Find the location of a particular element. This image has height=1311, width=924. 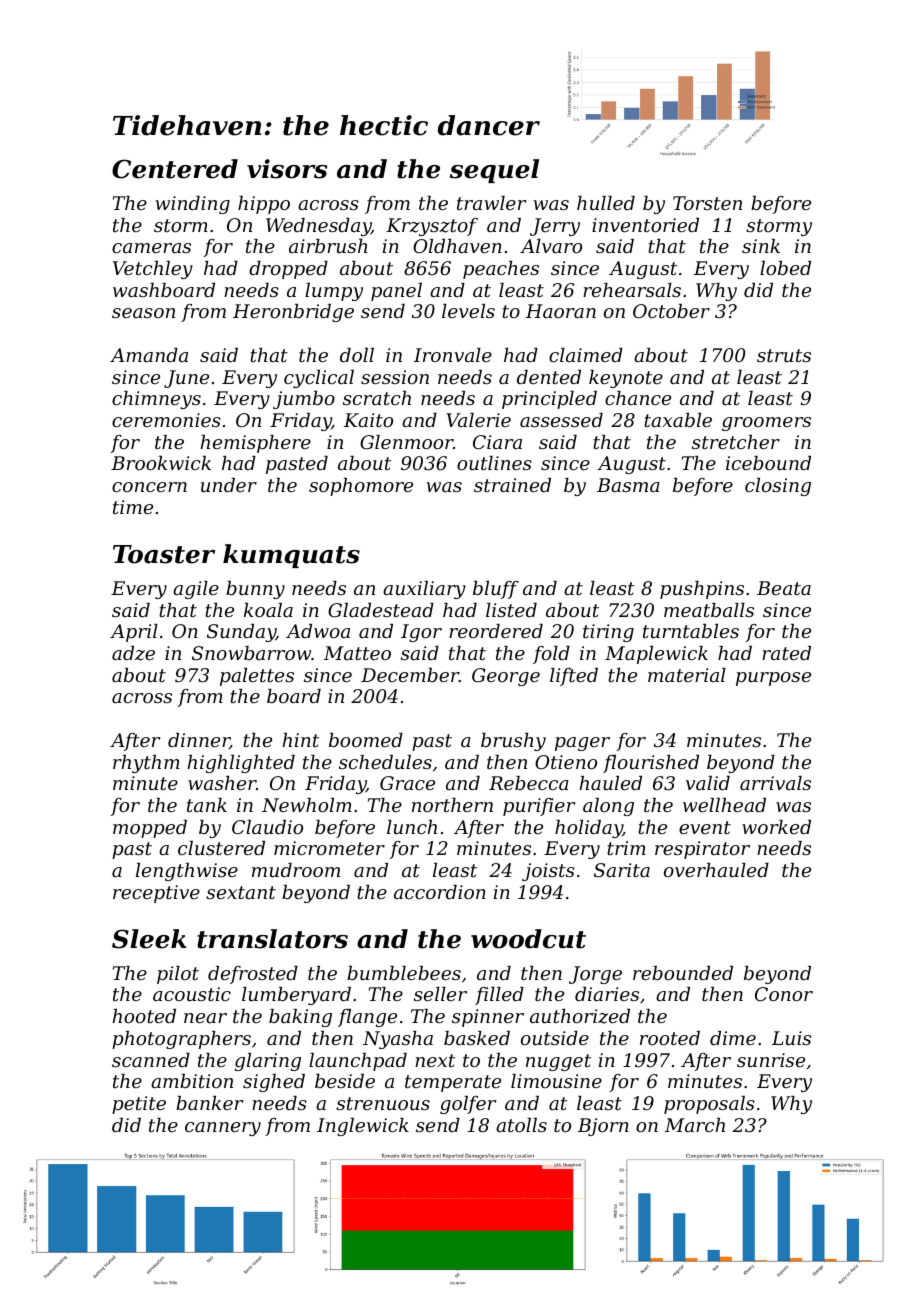

translators is located at coordinates (272, 939).
